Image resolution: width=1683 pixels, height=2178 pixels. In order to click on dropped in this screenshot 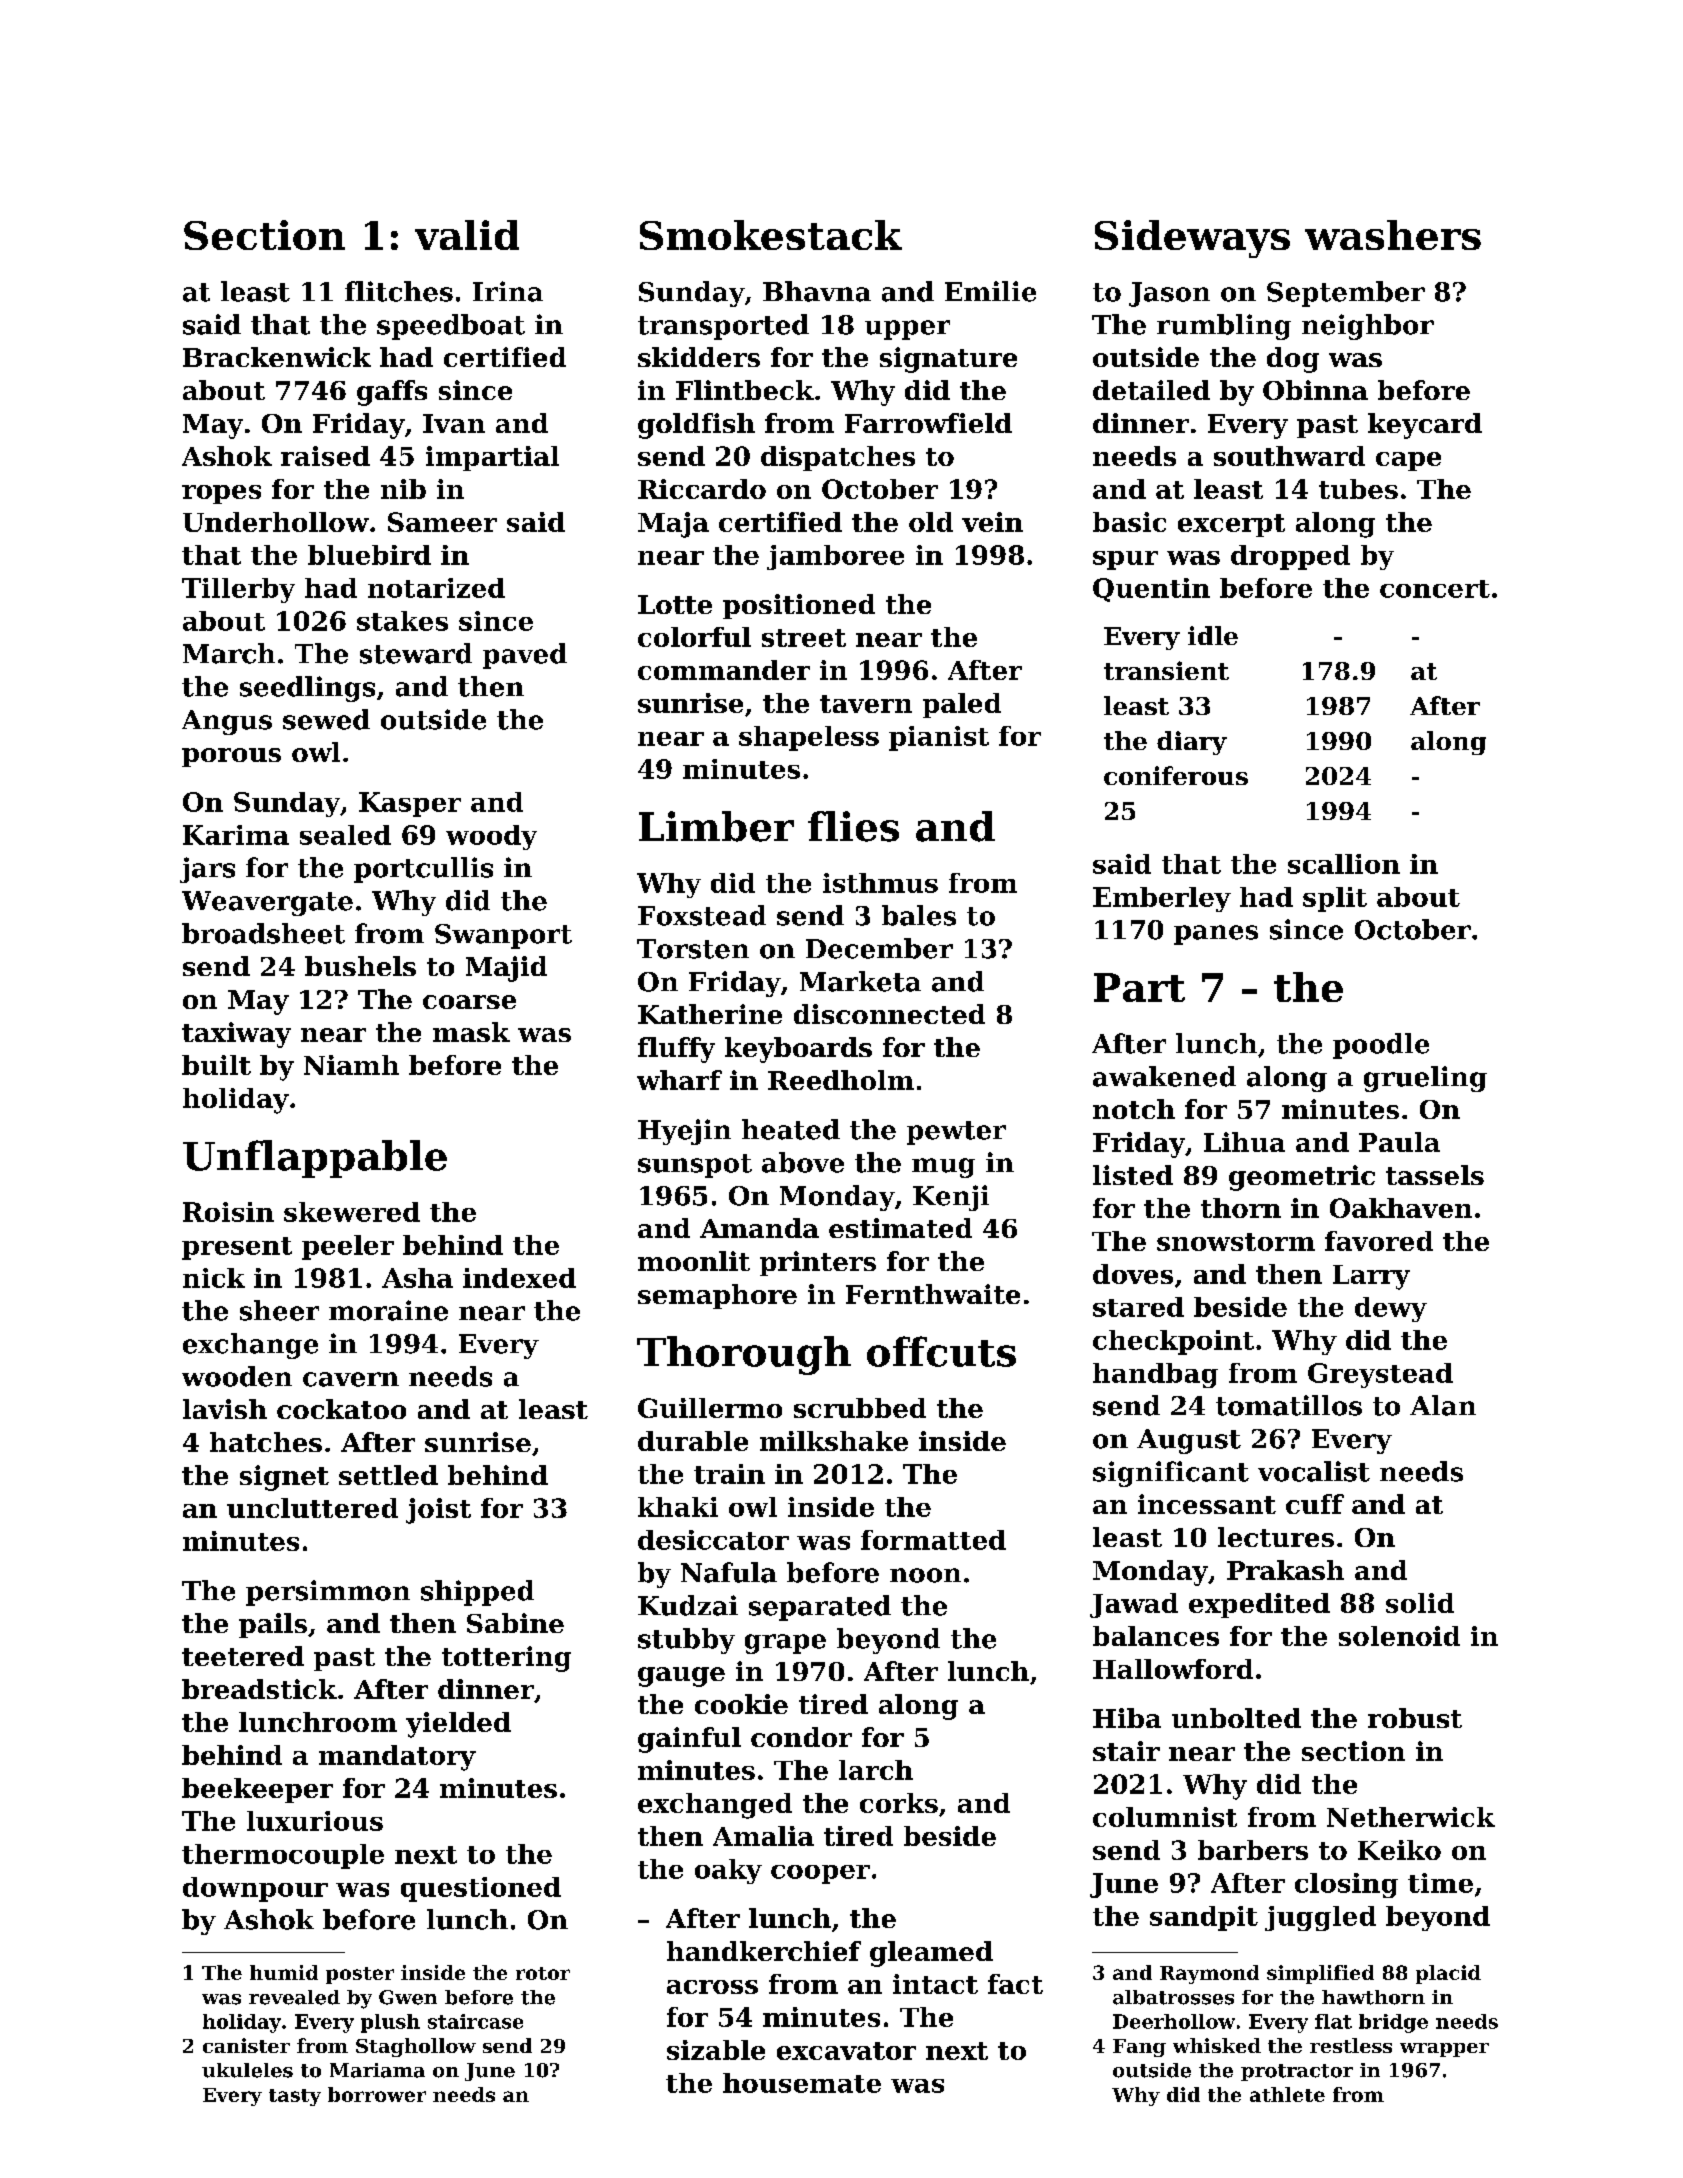, I will do `click(1290, 557)`.
